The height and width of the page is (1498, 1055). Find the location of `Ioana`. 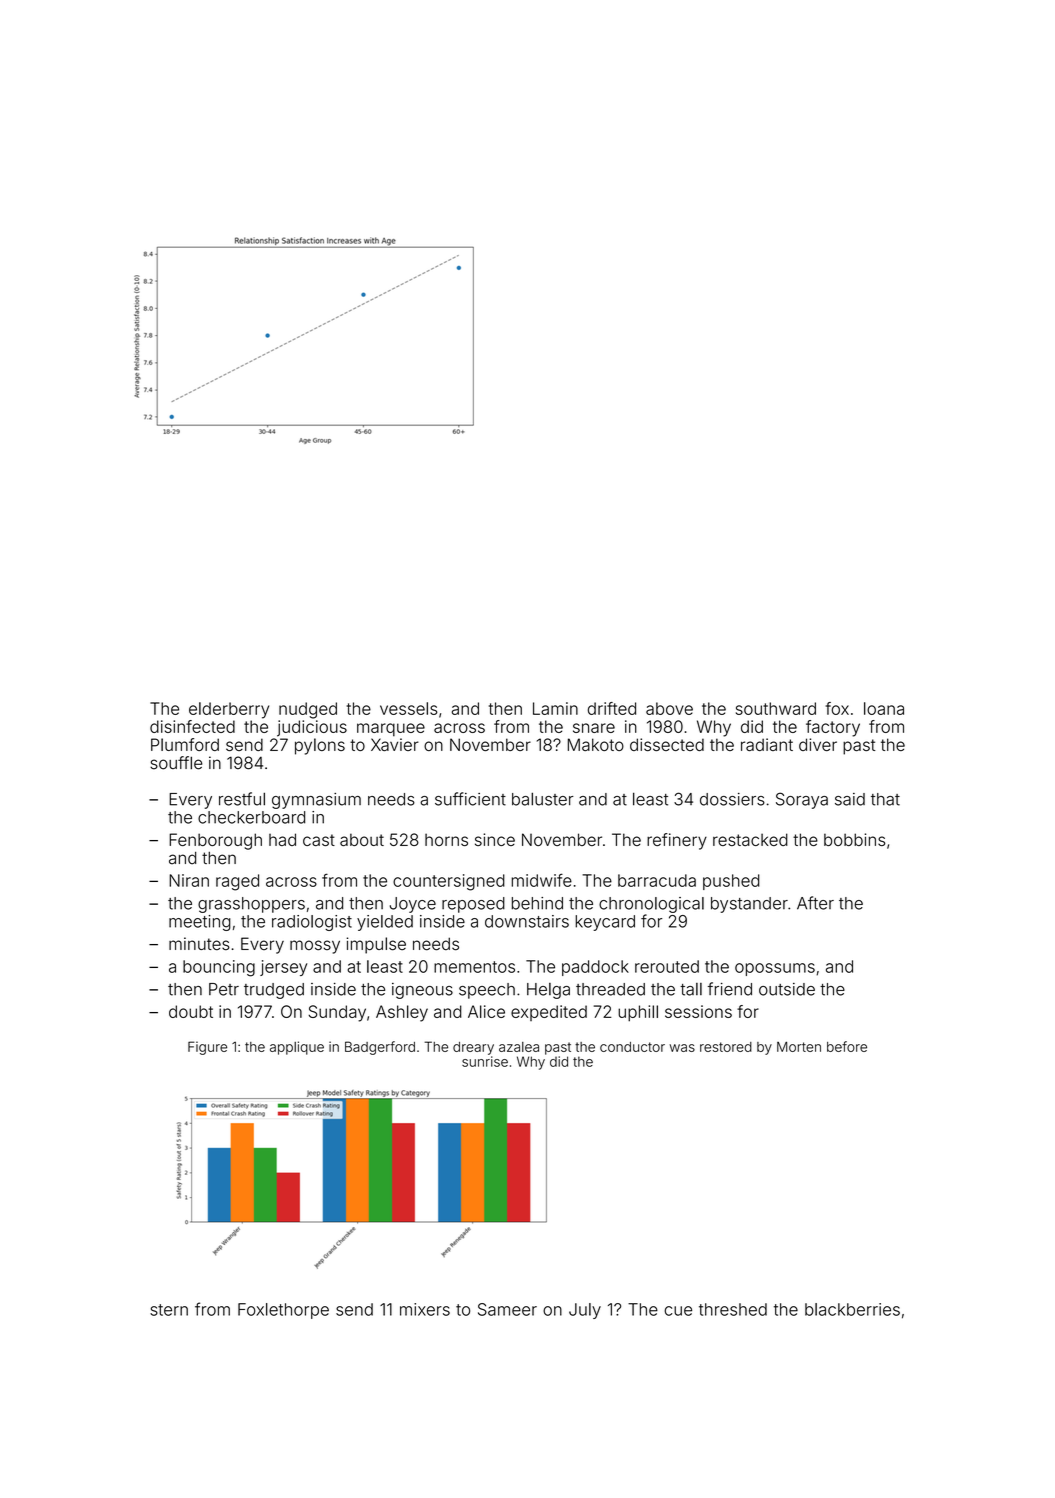

Ioana is located at coordinates (884, 708).
